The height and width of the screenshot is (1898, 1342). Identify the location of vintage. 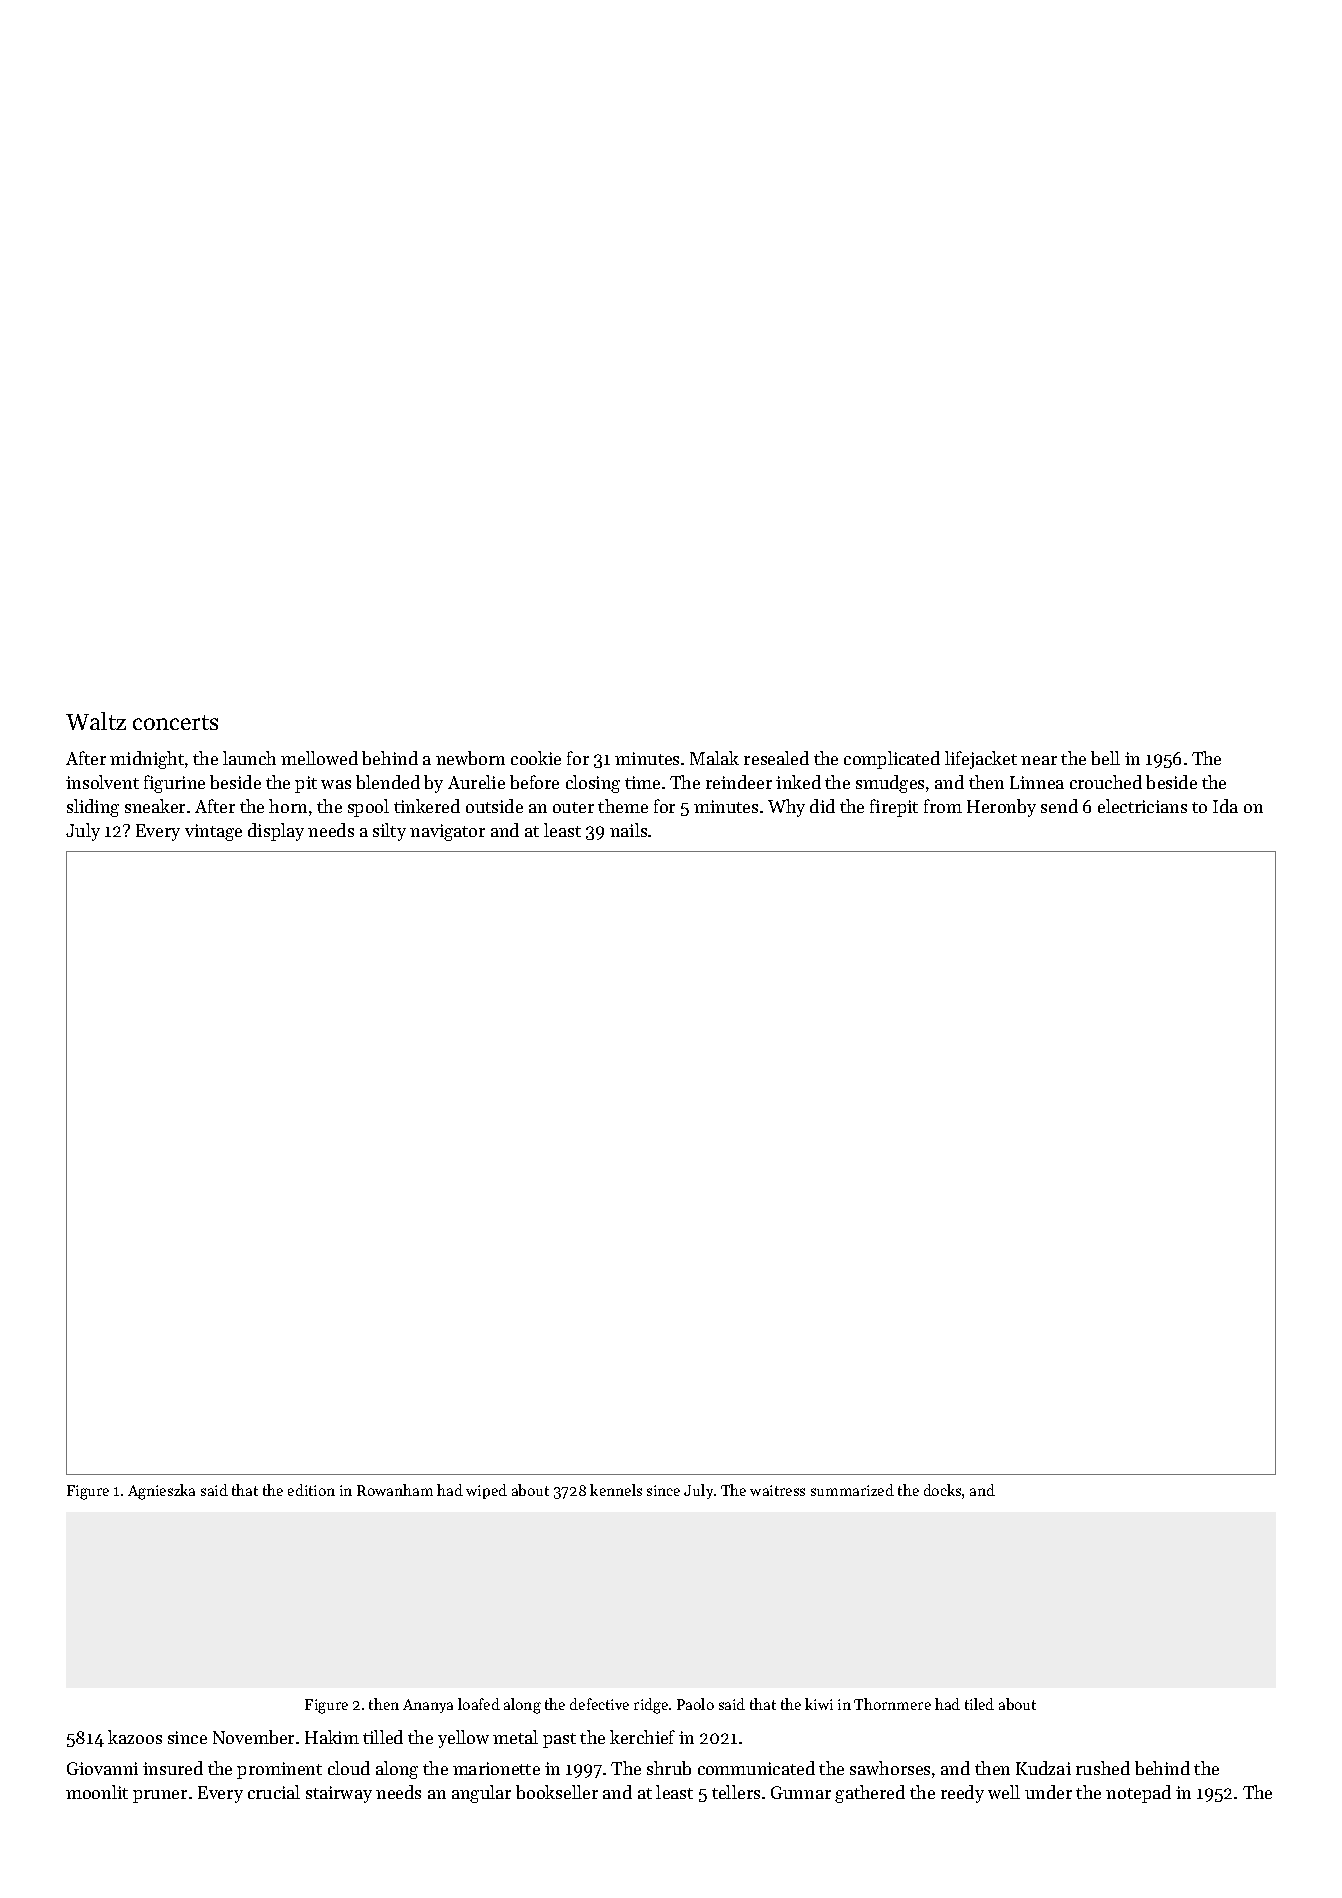
(213, 832).
